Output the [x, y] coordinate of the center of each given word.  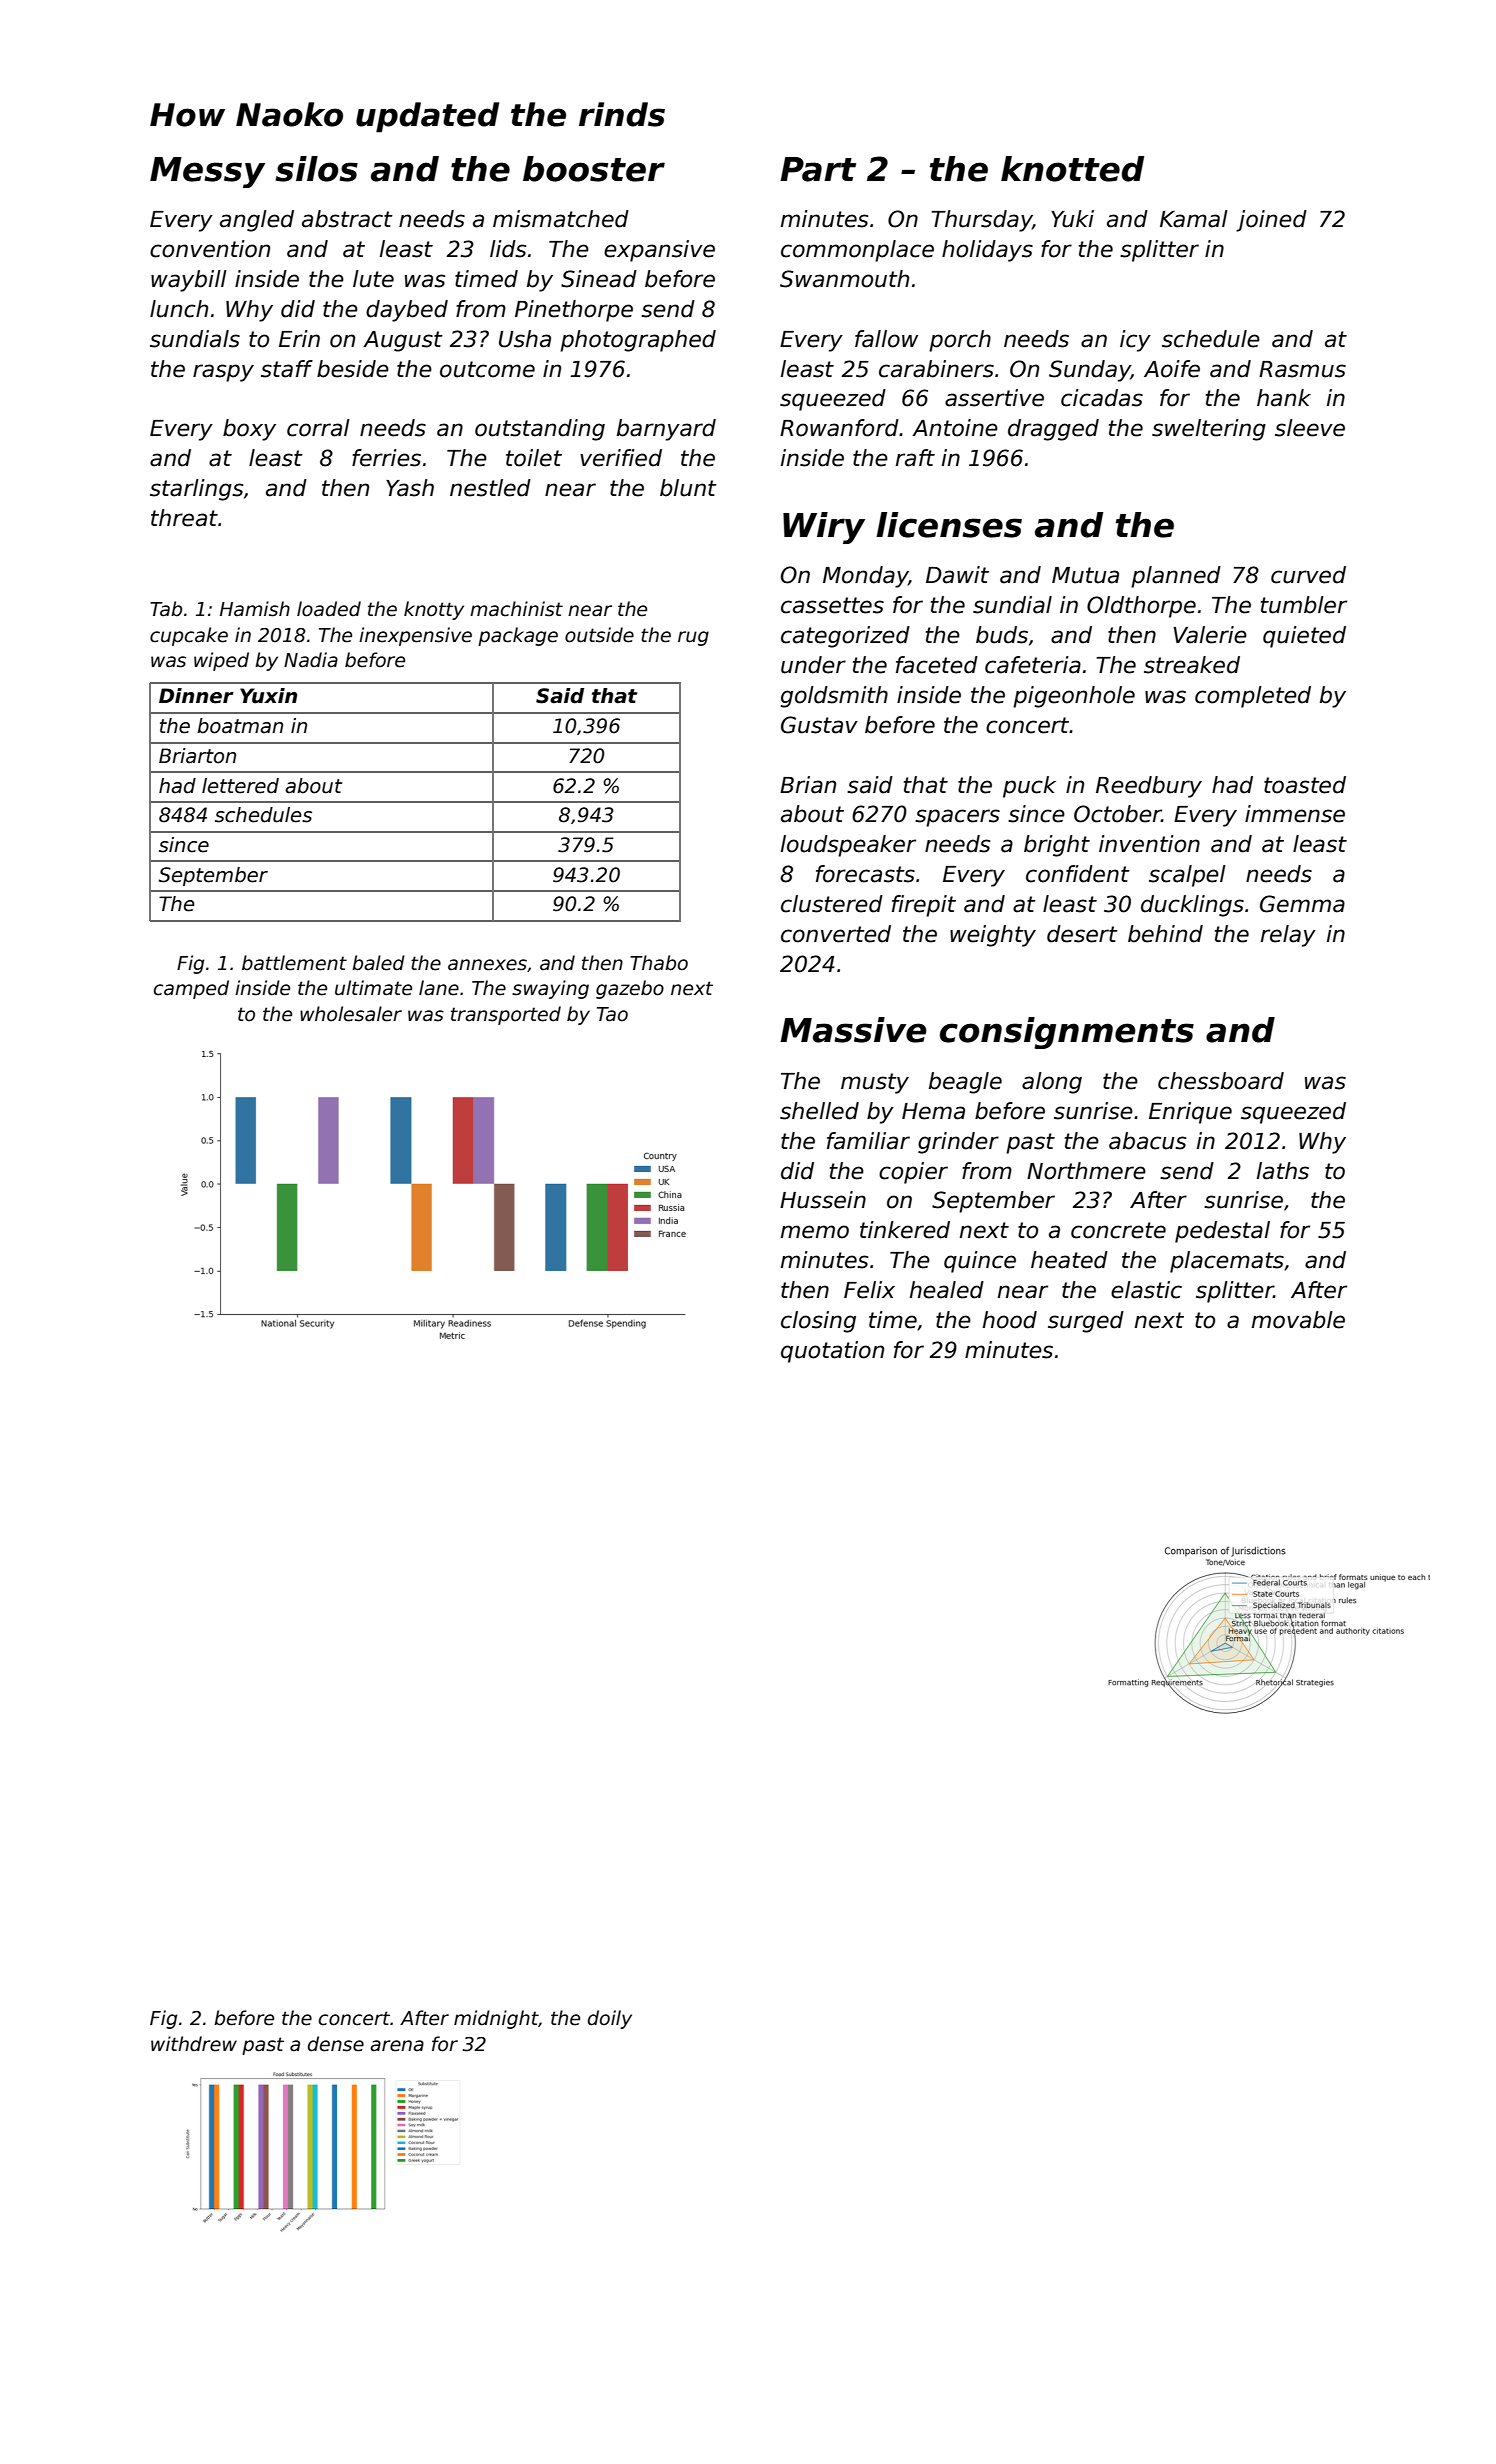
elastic [1146, 1290]
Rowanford [839, 428]
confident [1078, 874]
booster [594, 169]
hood [1010, 1320]
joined [1271, 221]
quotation [832, 1352]
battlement [294, 963]
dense [336, 2044]
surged [1086, 1322]
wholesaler [351, 1014]
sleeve [1310, 428]
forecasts [865, 874]
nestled [490, 488]
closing [818, 1322]
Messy [207, 172]
